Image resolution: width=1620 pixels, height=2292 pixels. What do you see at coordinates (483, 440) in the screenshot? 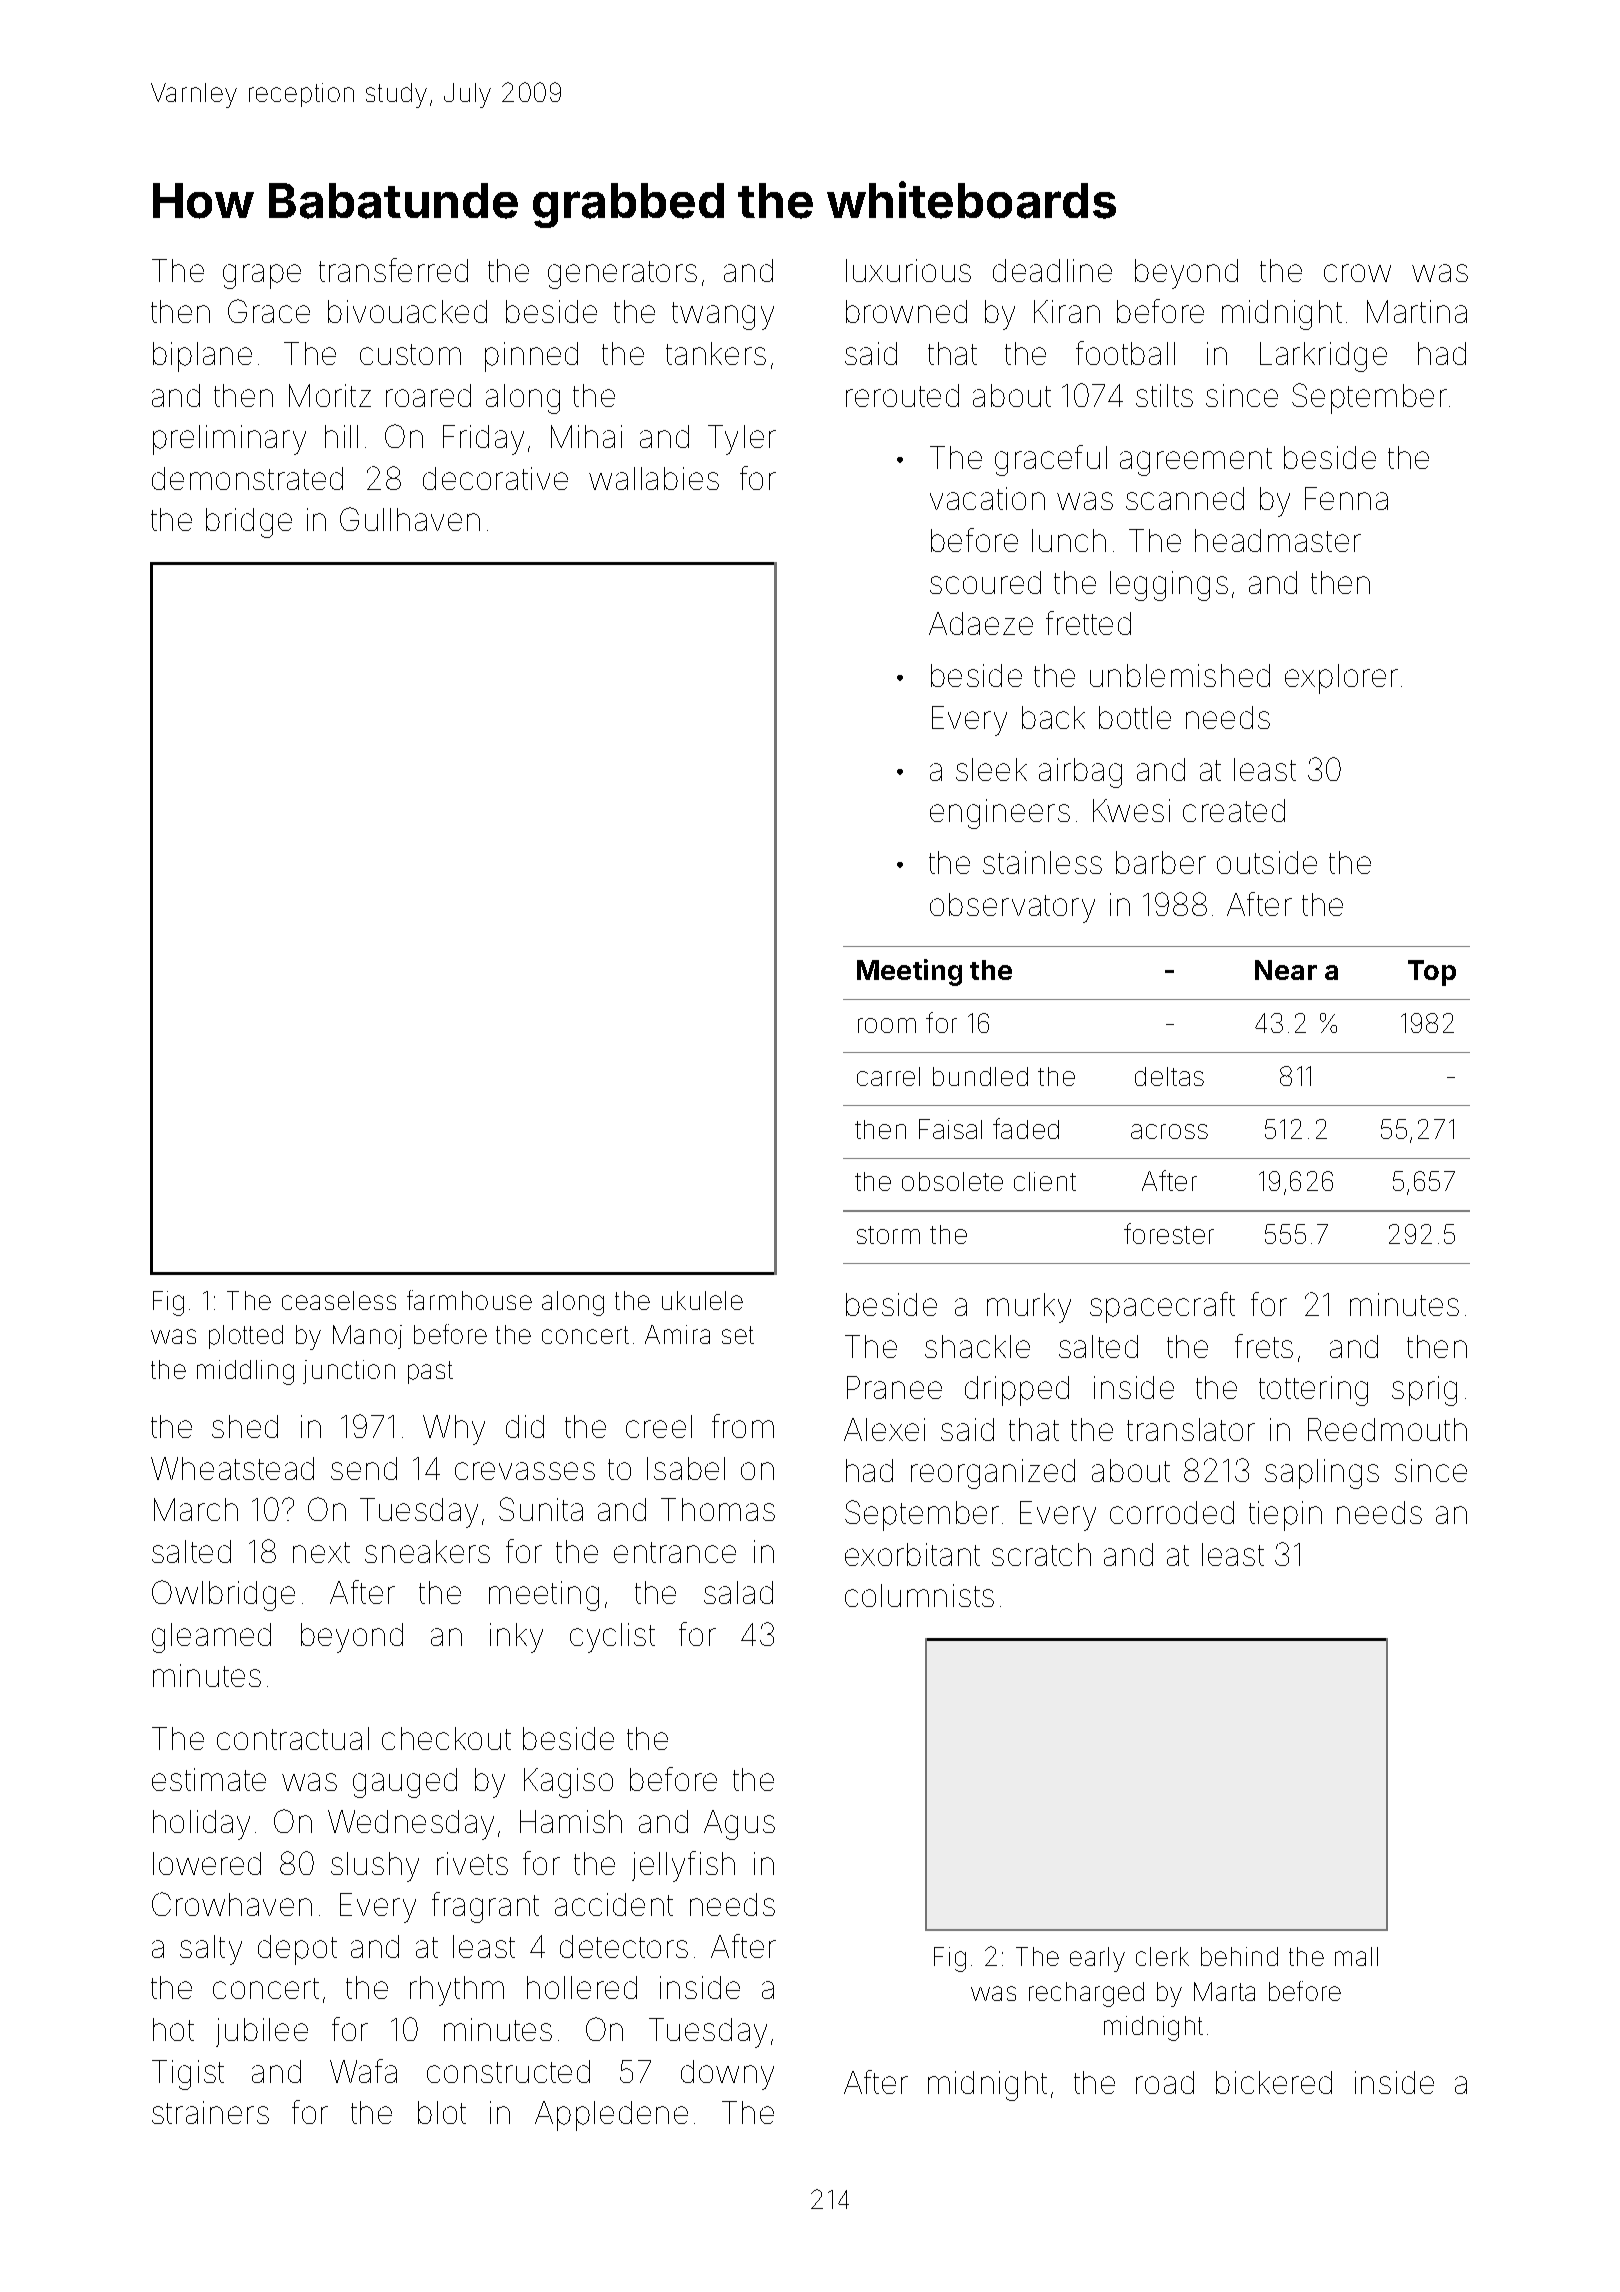
I see `Friday` at bounding box center [483, 440].
